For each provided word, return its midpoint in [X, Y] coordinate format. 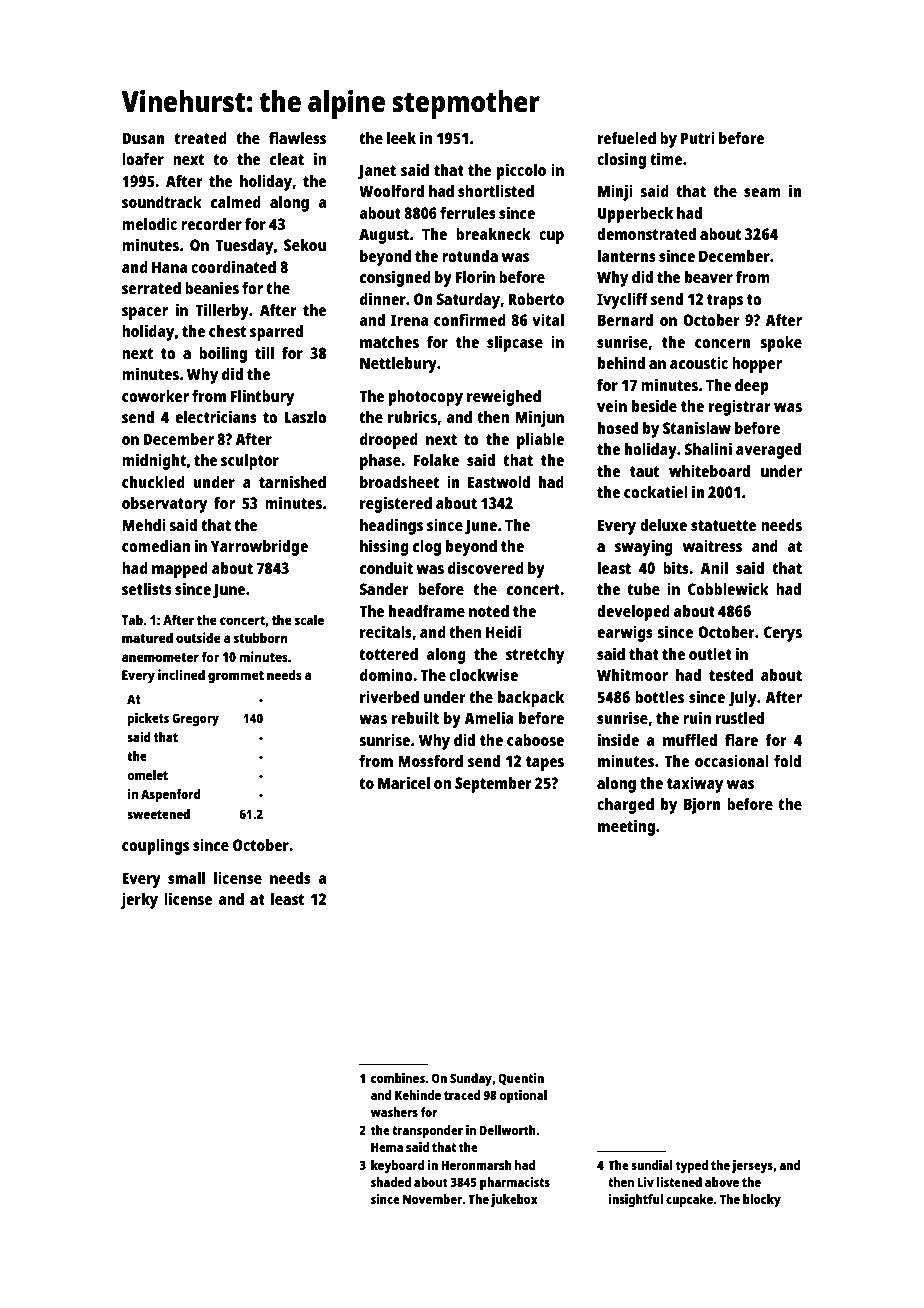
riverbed [389, 696]
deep [752, 387]
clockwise [483, 674]
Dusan [143, 138]
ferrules [468, 213]
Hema [387, 1147]
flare [741, 740]
